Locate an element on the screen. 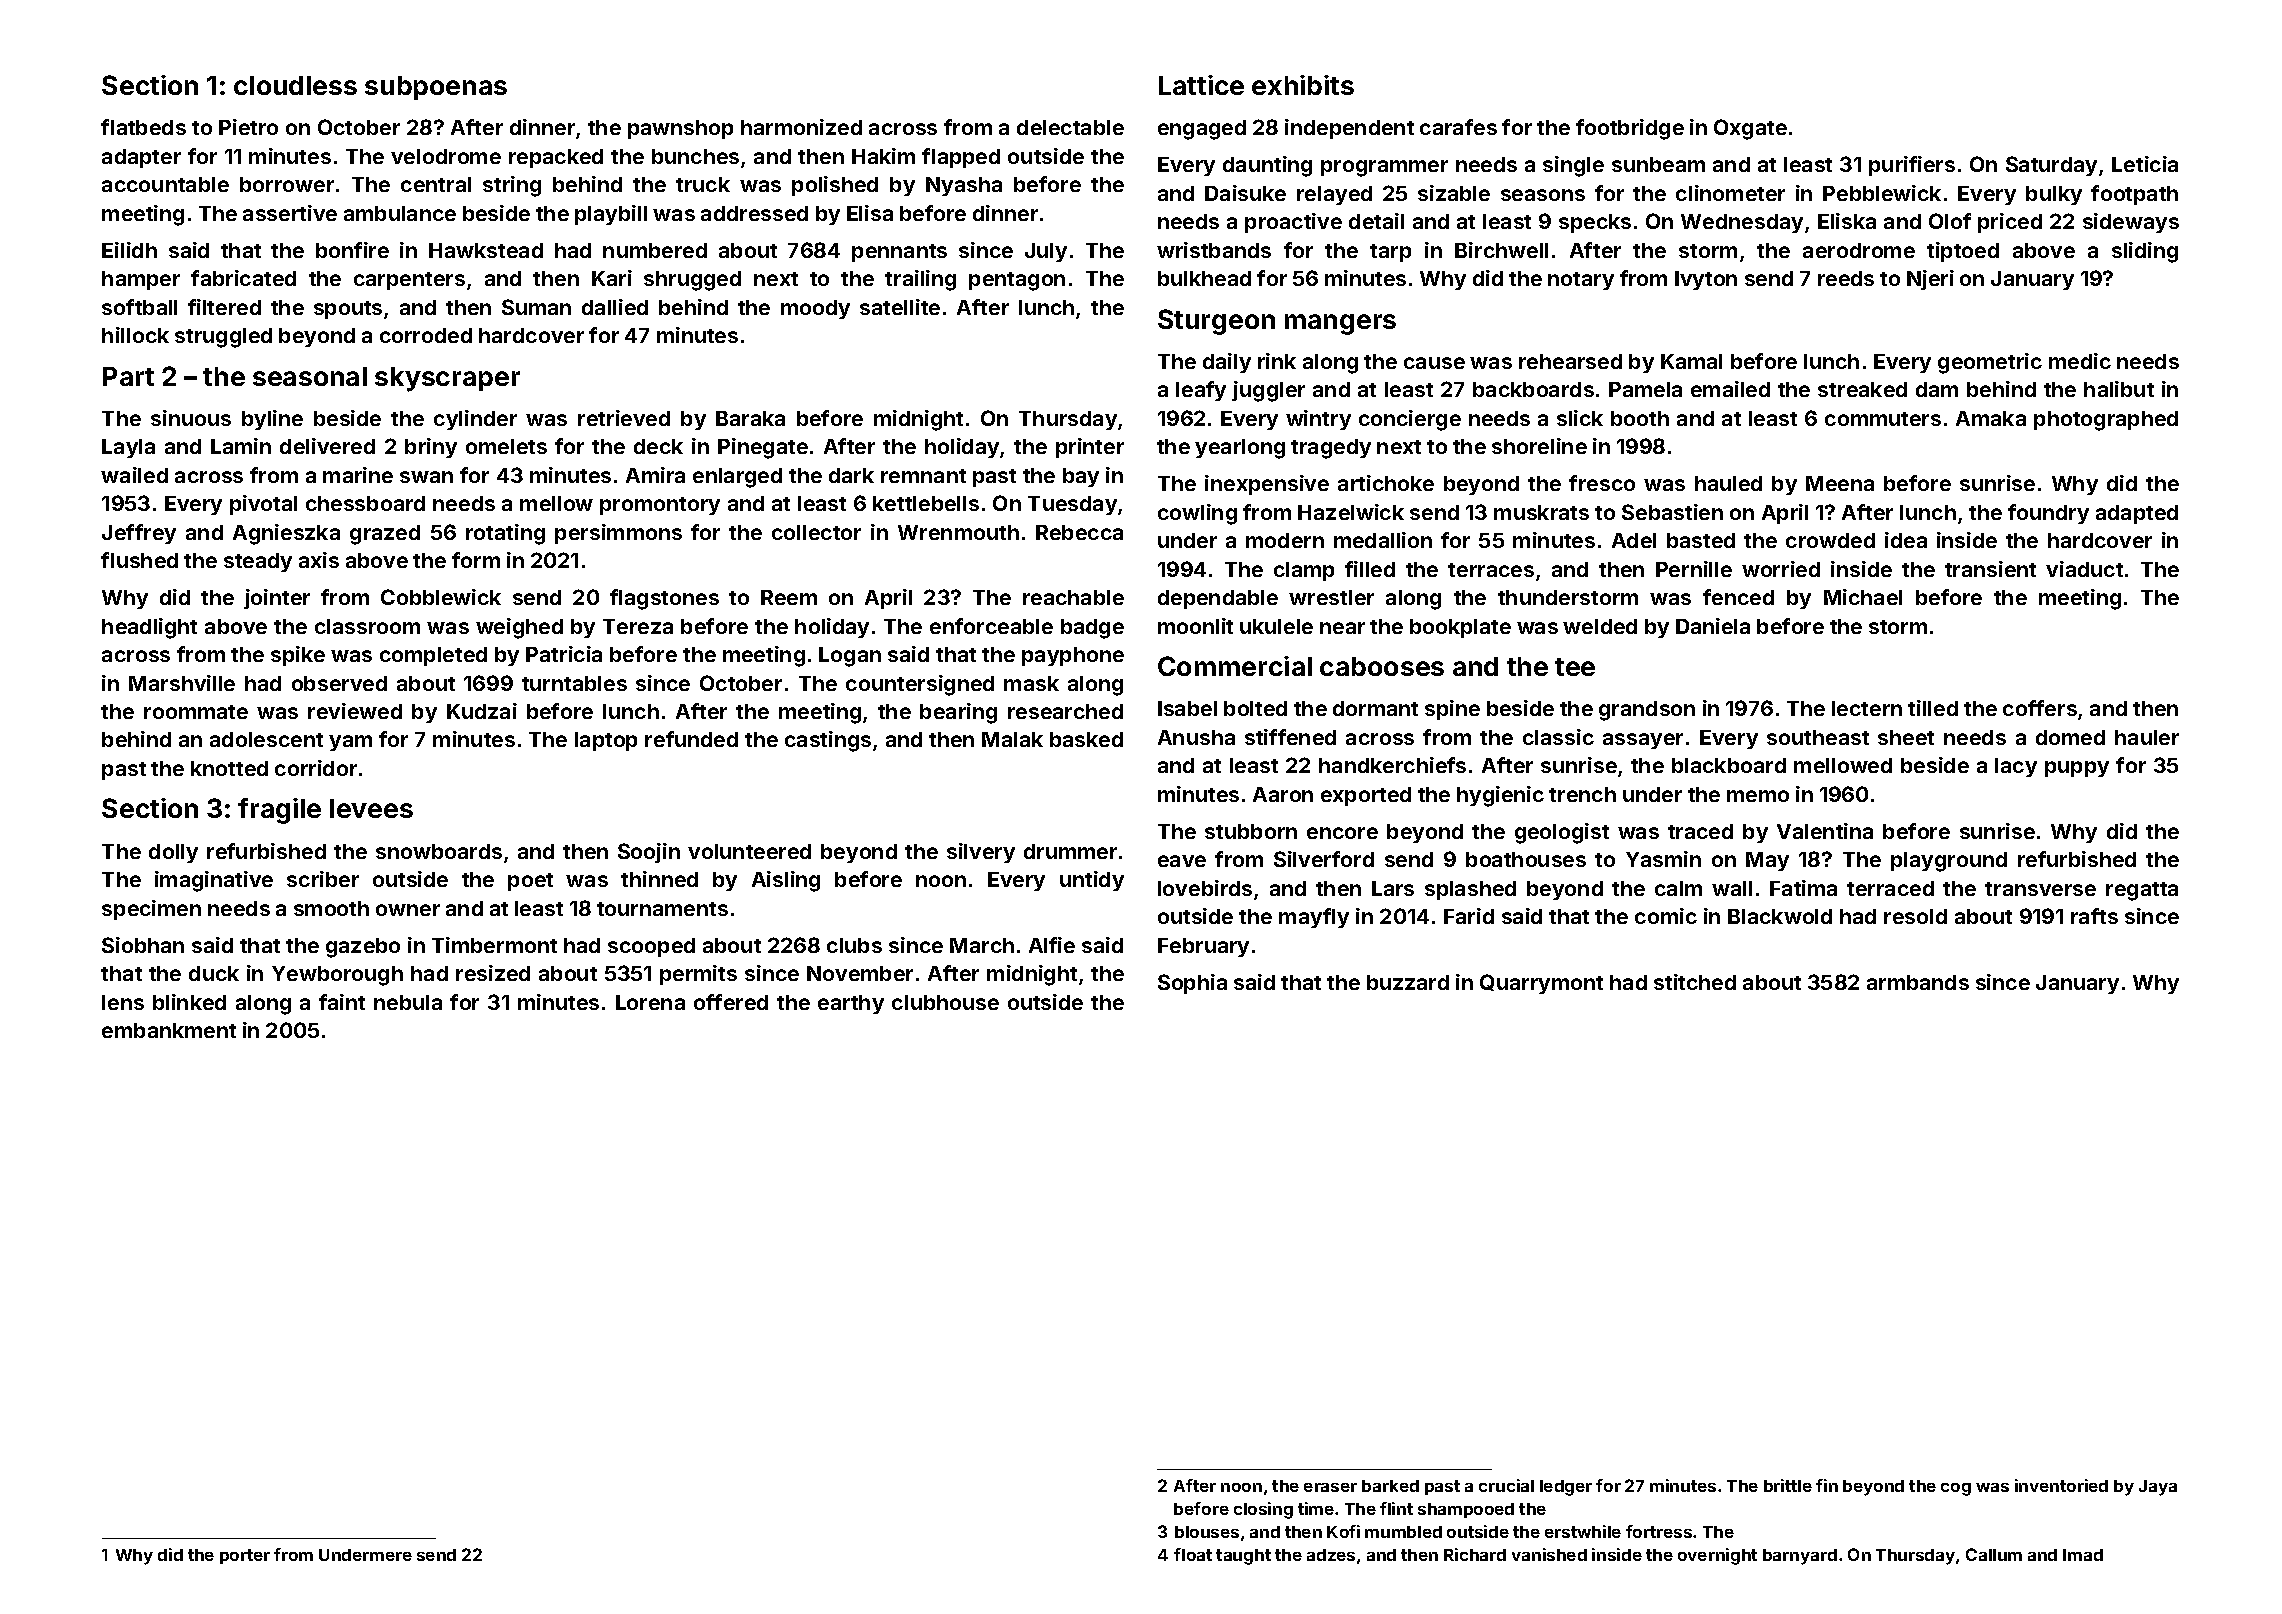 Image resolution: width=2282 pixels, height=1614 pixels. footbridge is located at coordinates (1630, 129).
